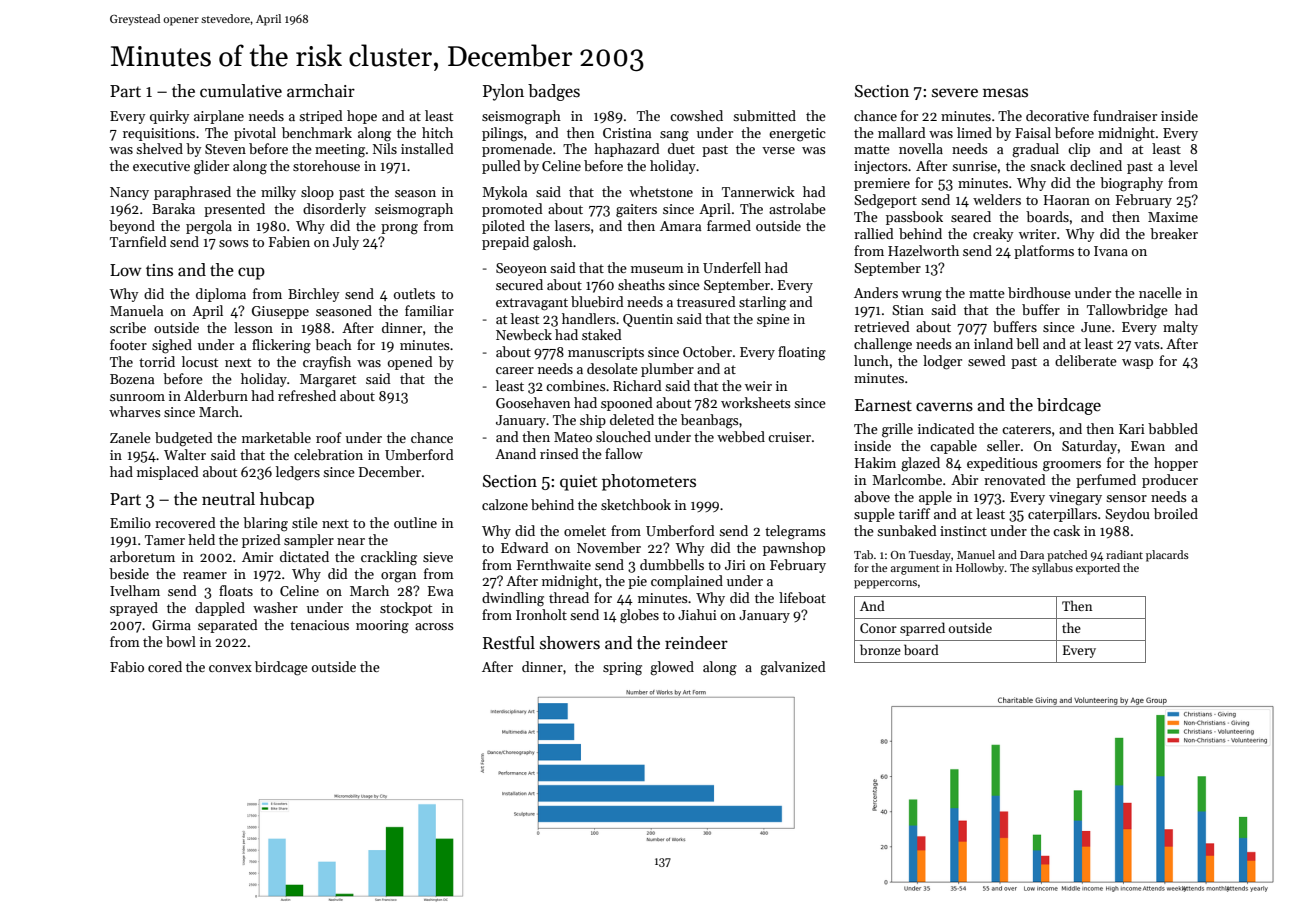  Describe the element at coordinates (1173, 428) in the screenshot. I see `babbled` at that location.
